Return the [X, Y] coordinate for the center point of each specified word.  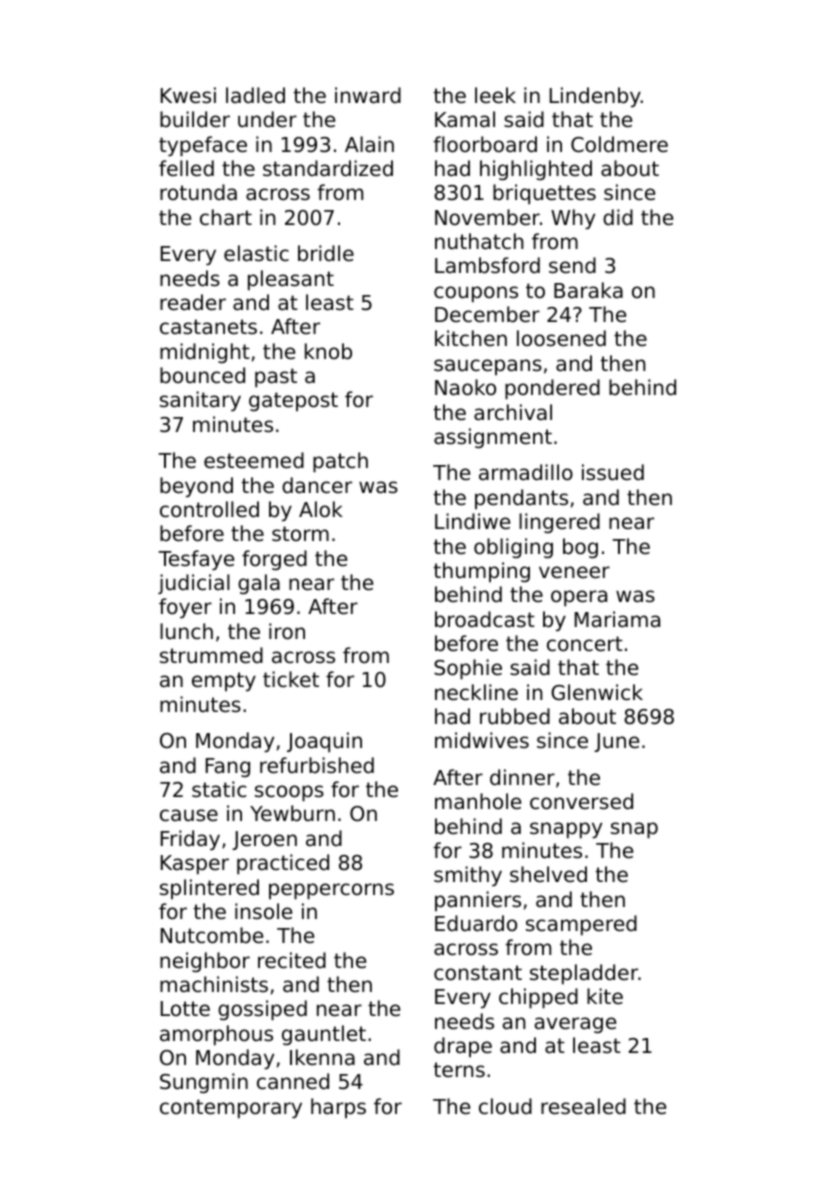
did [618, 217]
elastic [256, 253]
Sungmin [204, 1083]
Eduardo [476, 923]
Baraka [588, 290]
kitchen [471, 338]
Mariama [617, 619]
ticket [291, 679]
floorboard [485, 144]
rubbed [515, 716]
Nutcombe [212, 935]
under [267, 119]
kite [605, 996]
